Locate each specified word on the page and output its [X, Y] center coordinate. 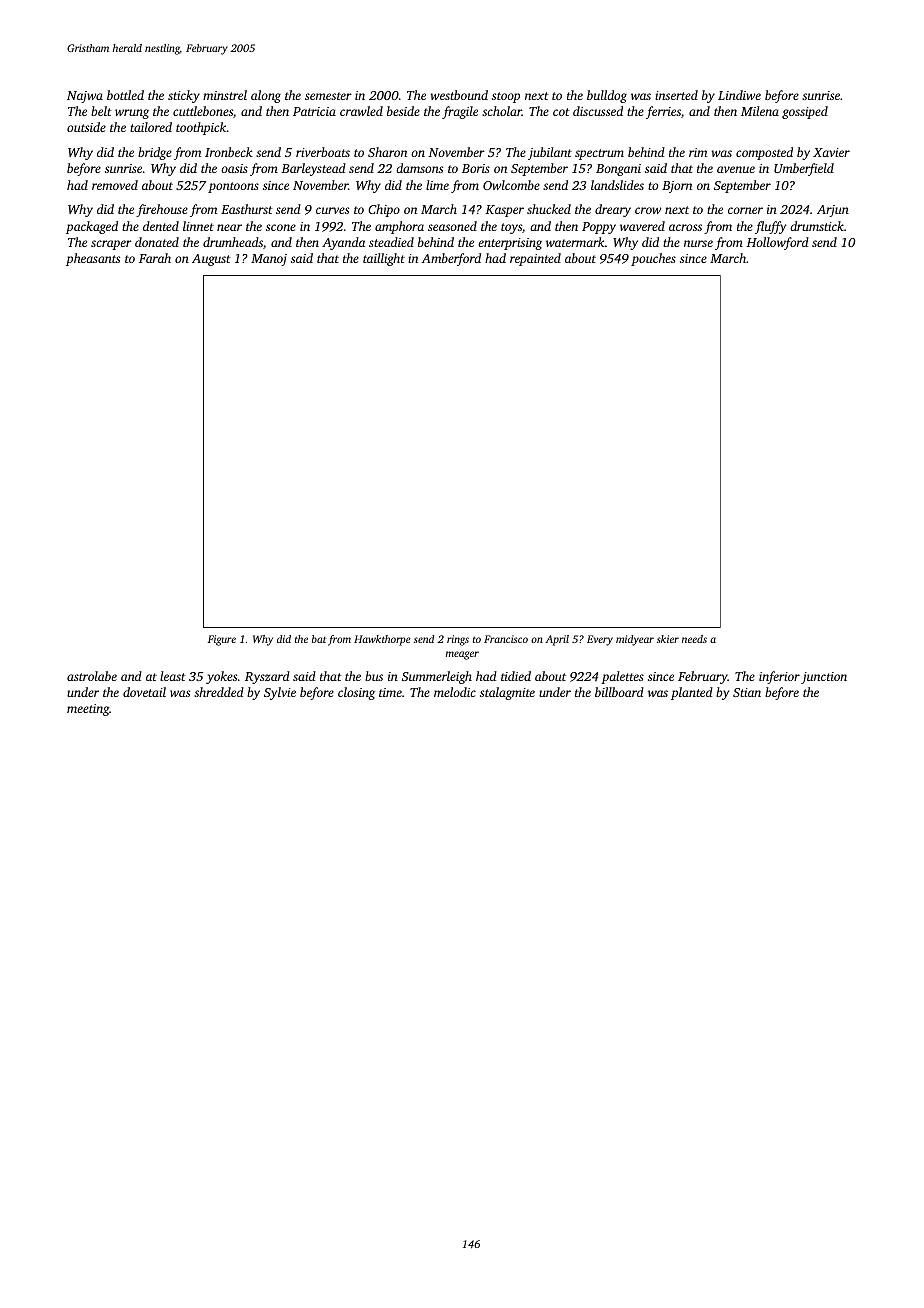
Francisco [506, 639]
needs [694, 639]
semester [328, 96]
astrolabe [92, 676]
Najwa [85, 97]
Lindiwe [739, 95]
